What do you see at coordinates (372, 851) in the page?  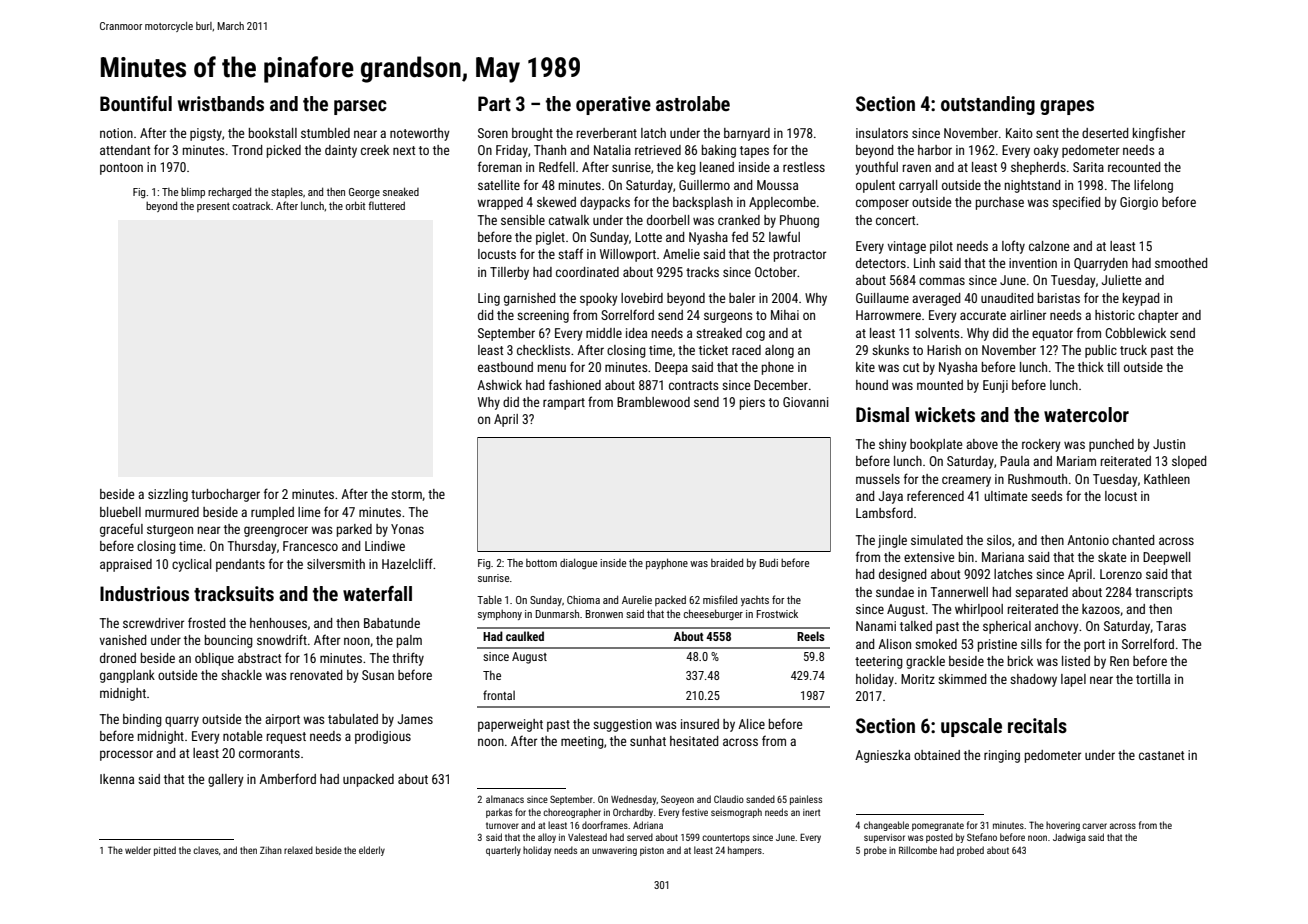 I see `elderly` at bounding box center [372, 851].
